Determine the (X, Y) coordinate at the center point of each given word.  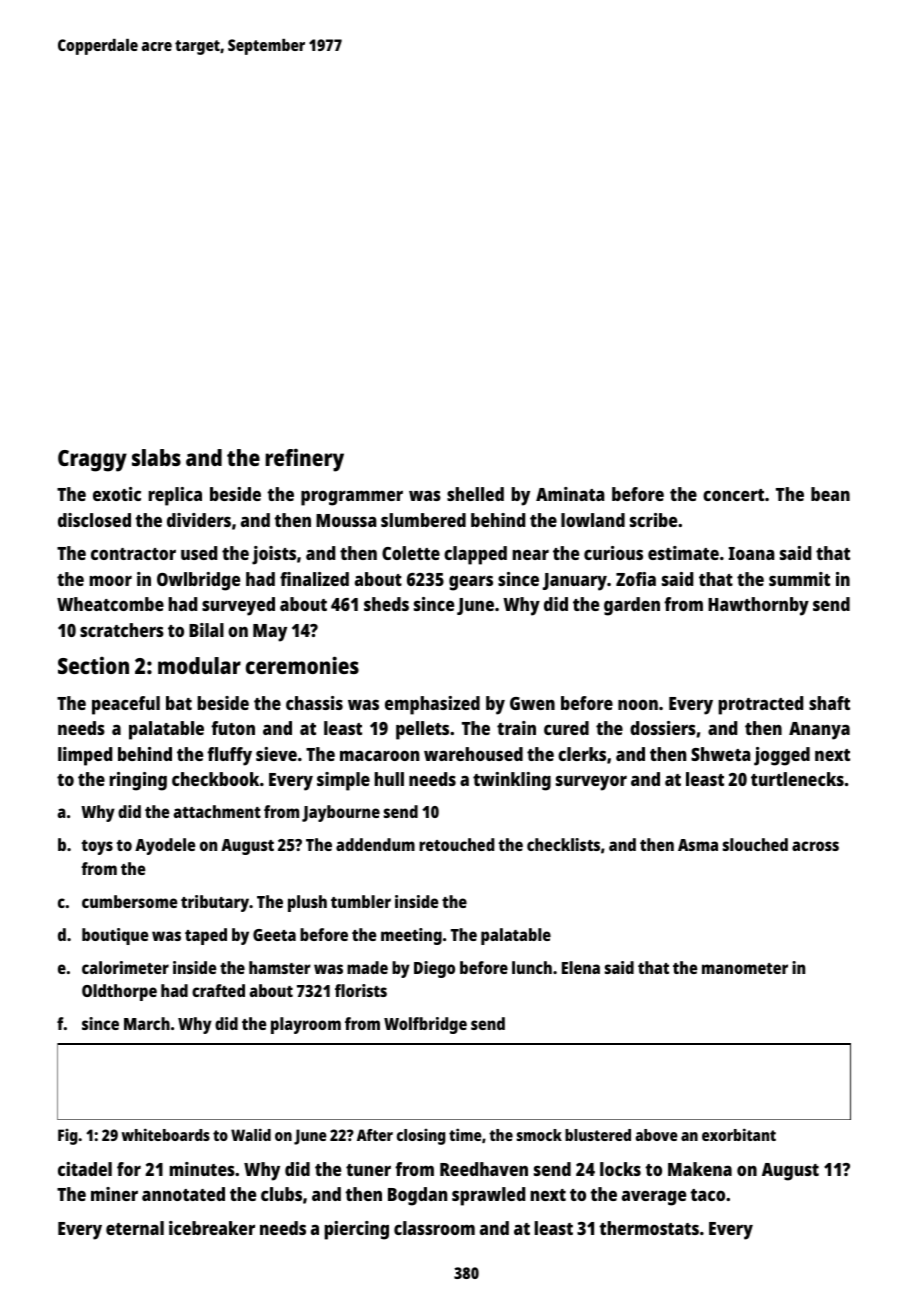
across (815, 846)
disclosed (94, 520)
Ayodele (165, 846)
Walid (251, 1134)
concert (733, 495)
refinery (304, 460)
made (367, 967)
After (375, 1135)
